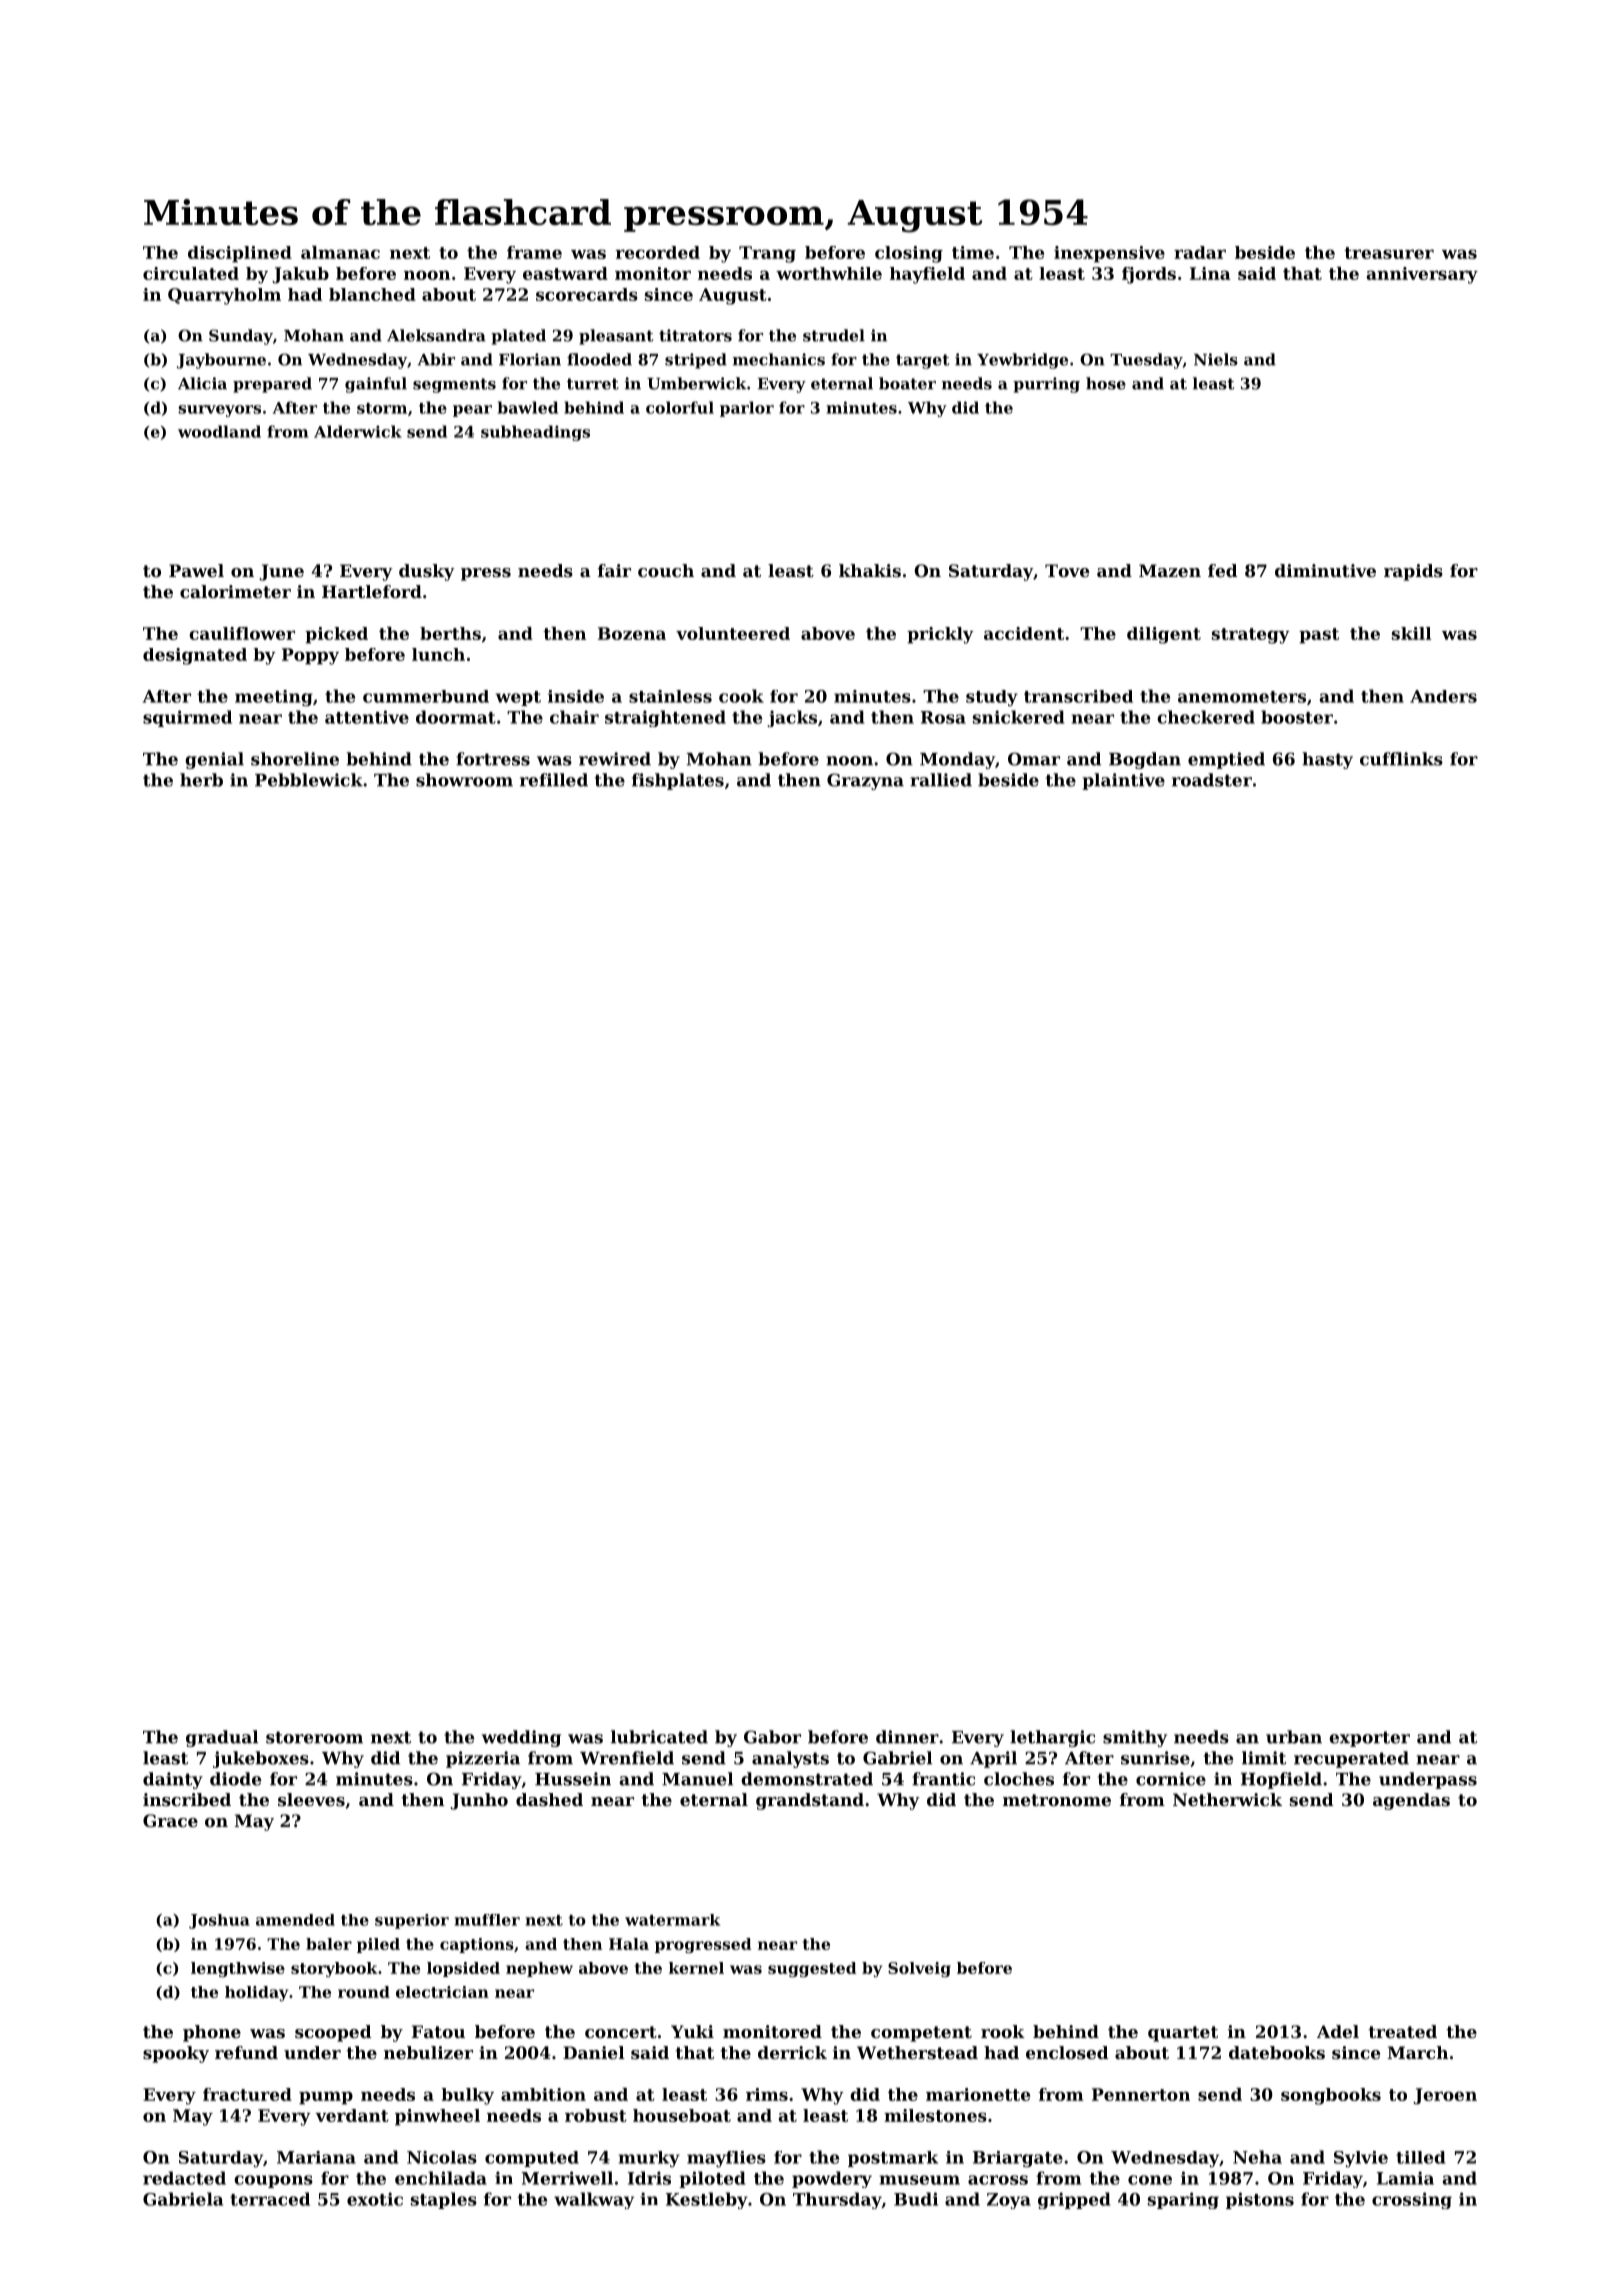 The height and width of the image is (2292, 1620). What do you see at coordinates (907, 1737) in the image?
I see `dinner` at bounding box center [907, 1737].
